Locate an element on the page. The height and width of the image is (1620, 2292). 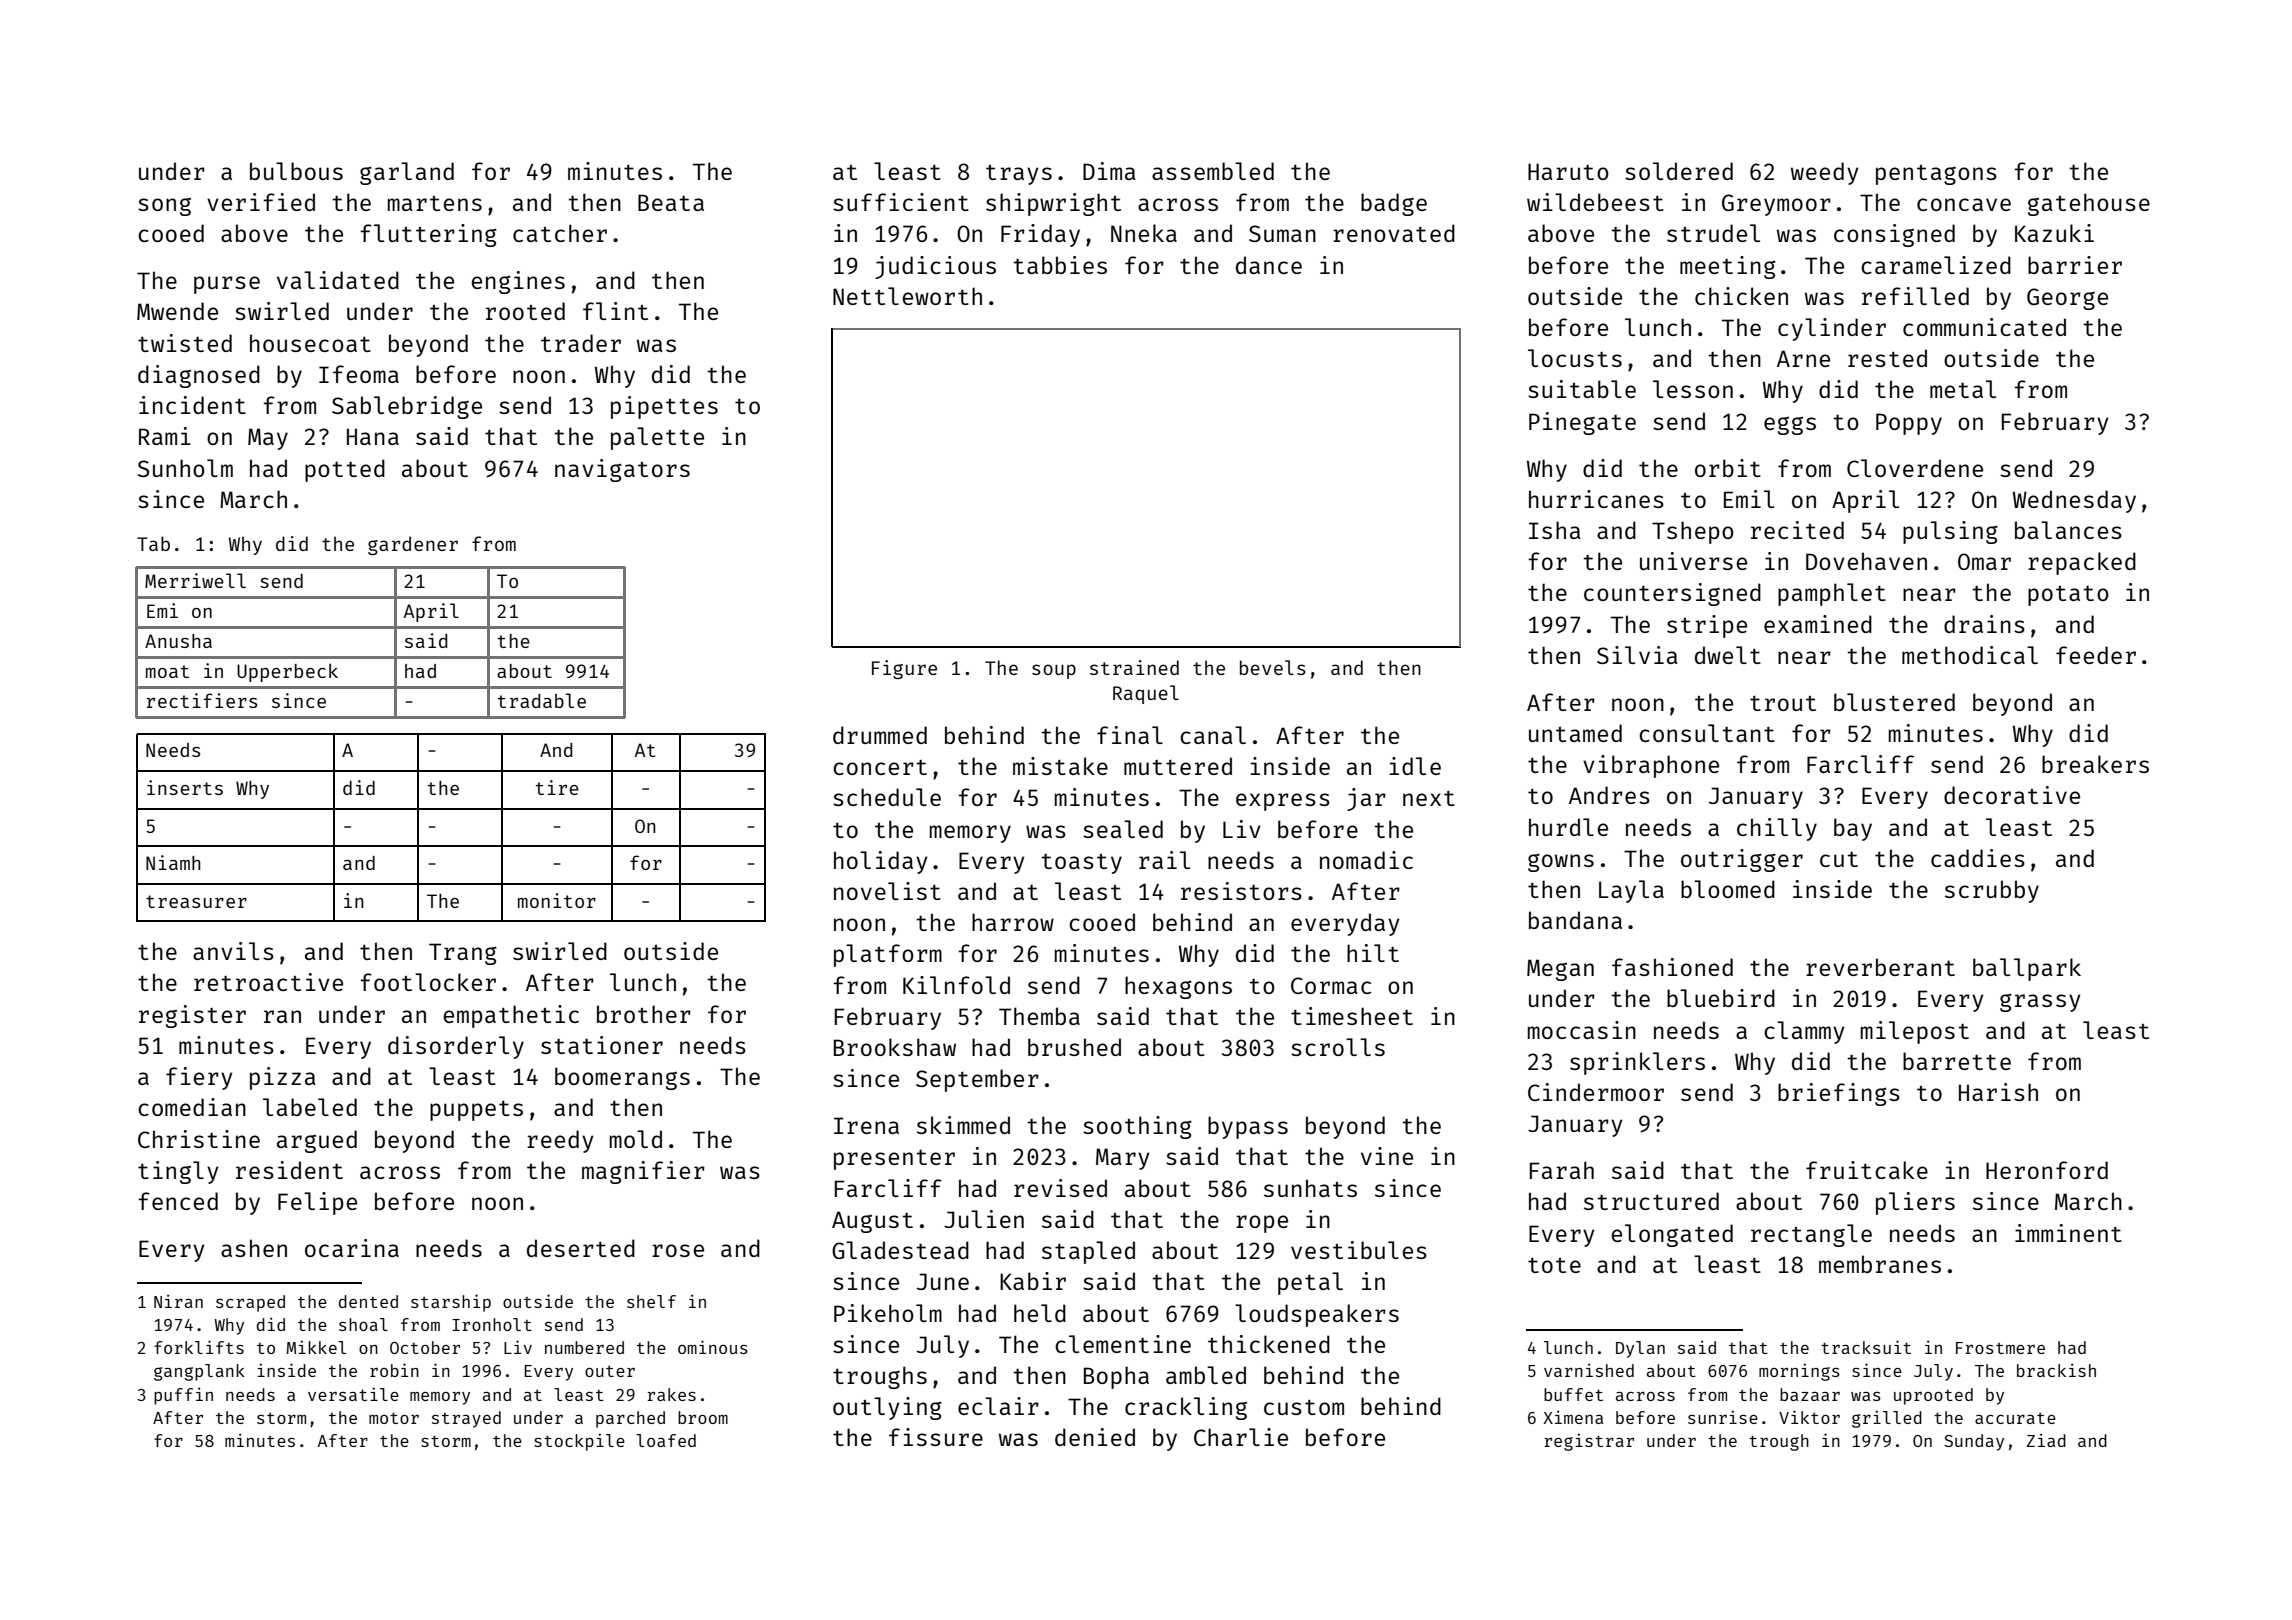
inserts is located at coordinates (185, 787).
